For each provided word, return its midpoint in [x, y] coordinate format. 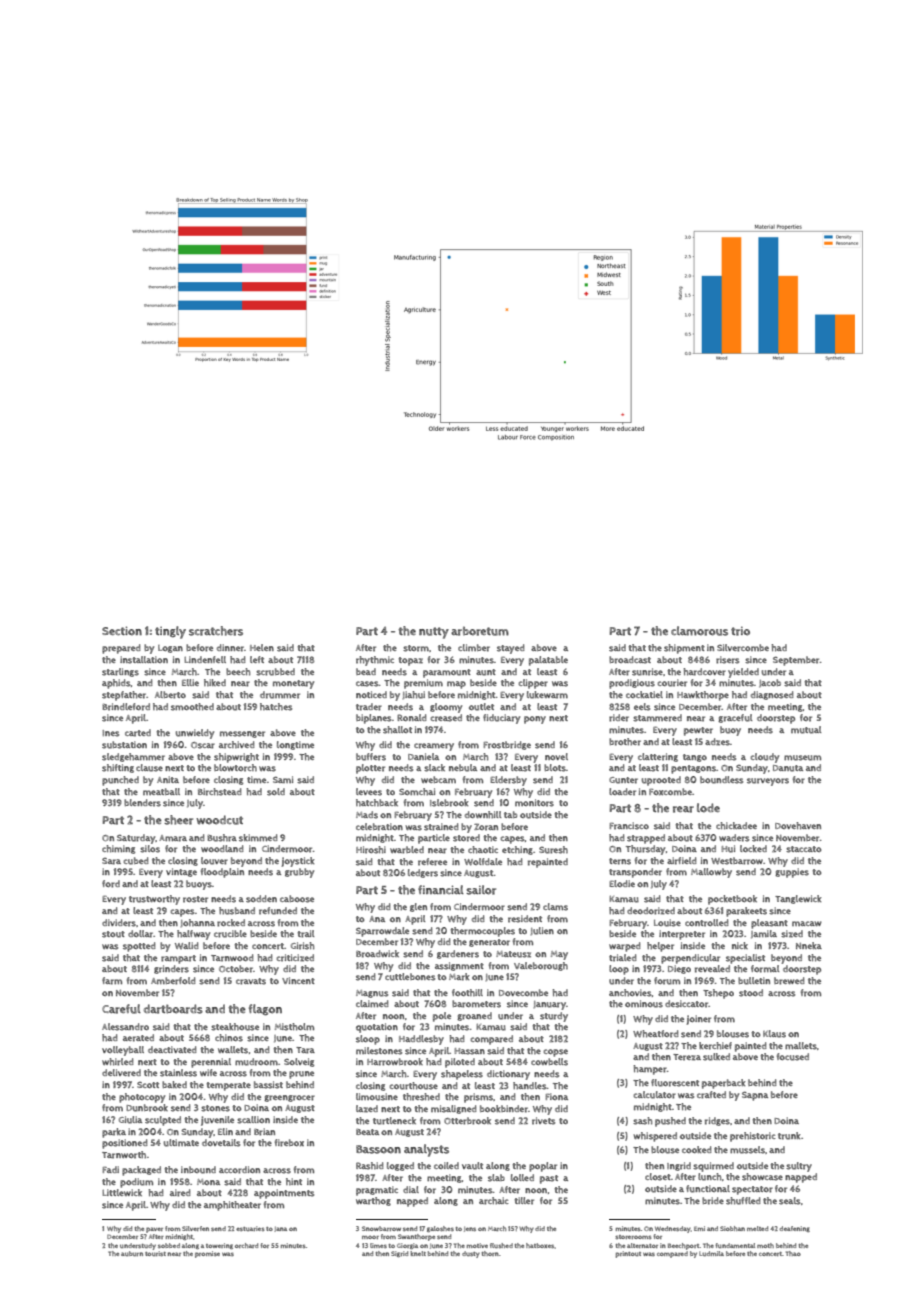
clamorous [699, 631]
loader [622, 792]
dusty [471, 1254]
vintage [181, 872]
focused [793, 1057]
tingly [170, 632]
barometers [476, 1004]
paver [154, 1230]
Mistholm [294, 1027]
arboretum [480, 631]
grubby [299, 873]
